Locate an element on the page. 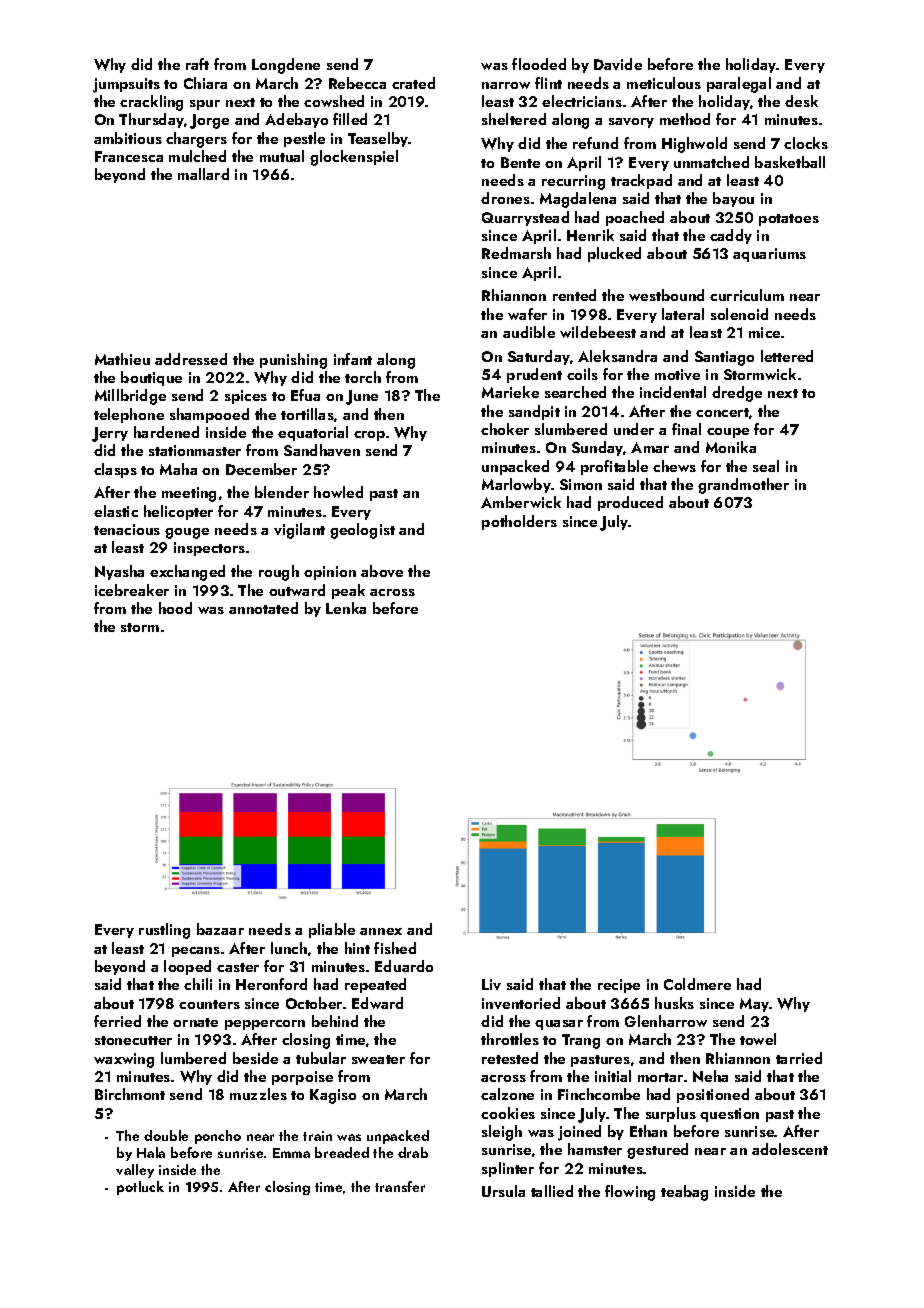 This image has width=924, height=1308. raft is located at coordinates (197, 64).
